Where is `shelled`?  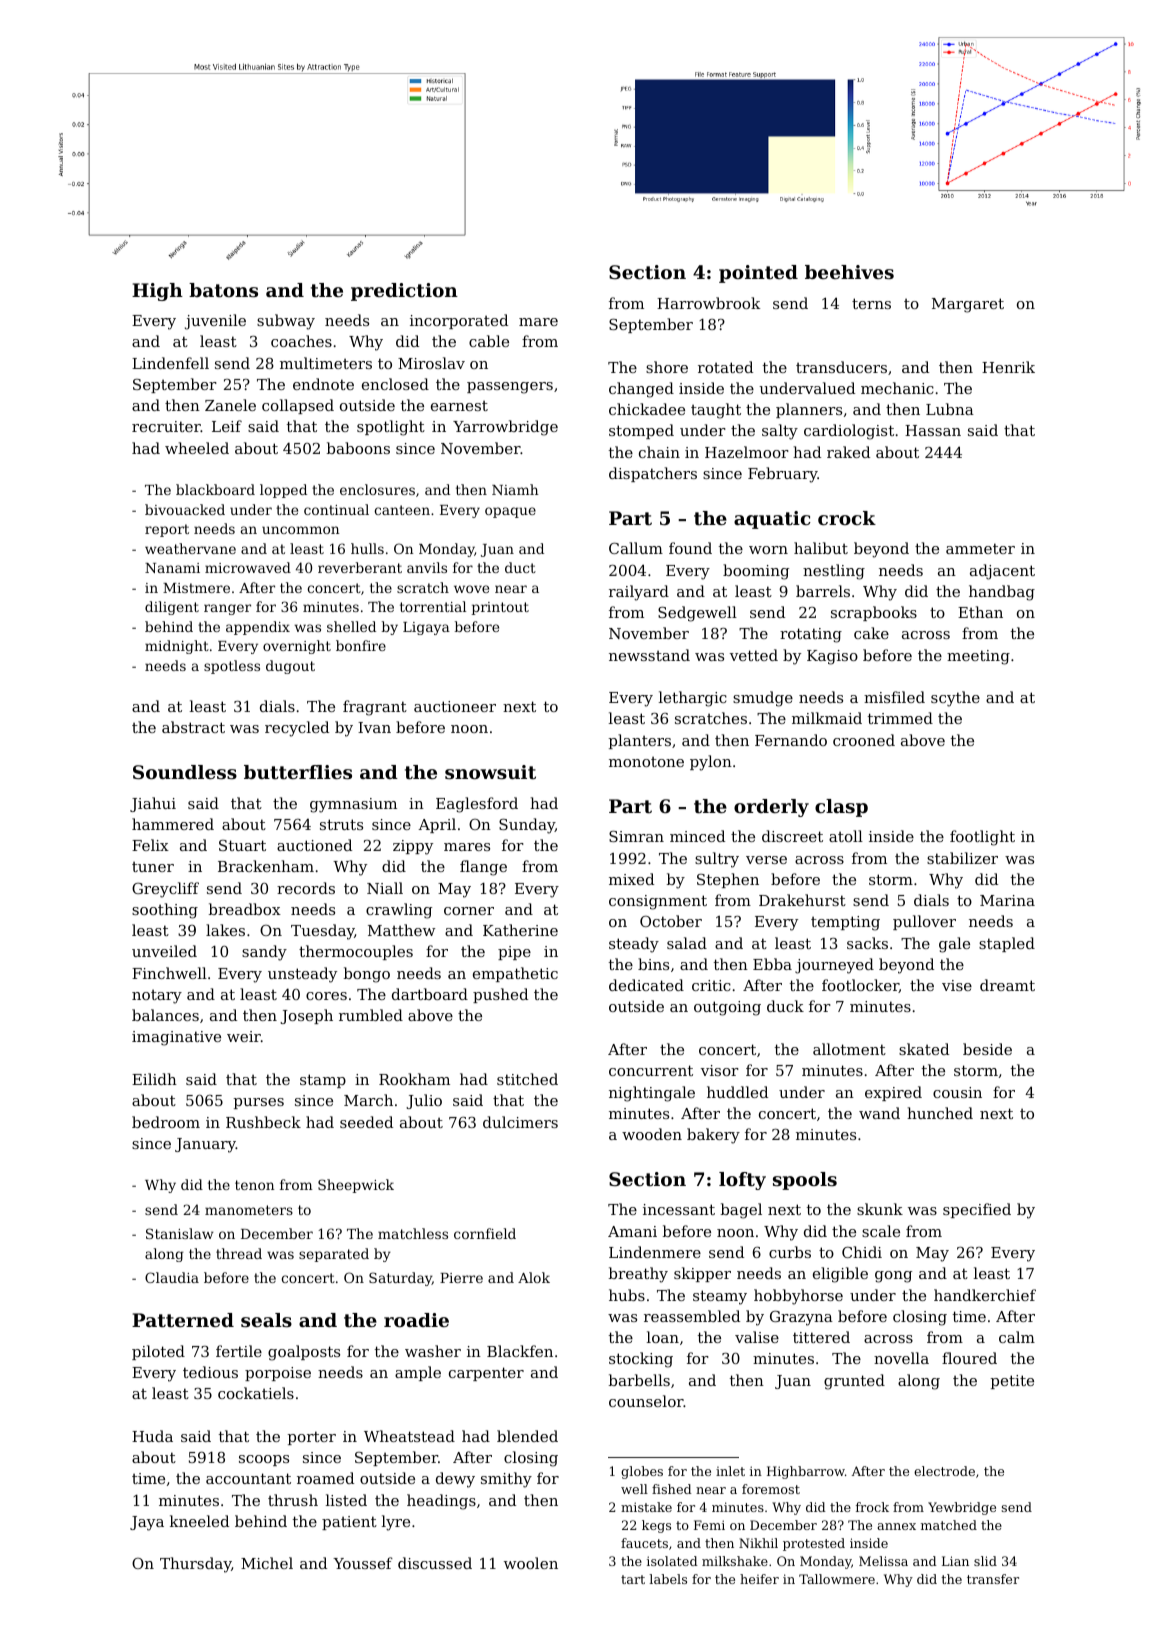 shelled is located at coordinates (351, 626).
